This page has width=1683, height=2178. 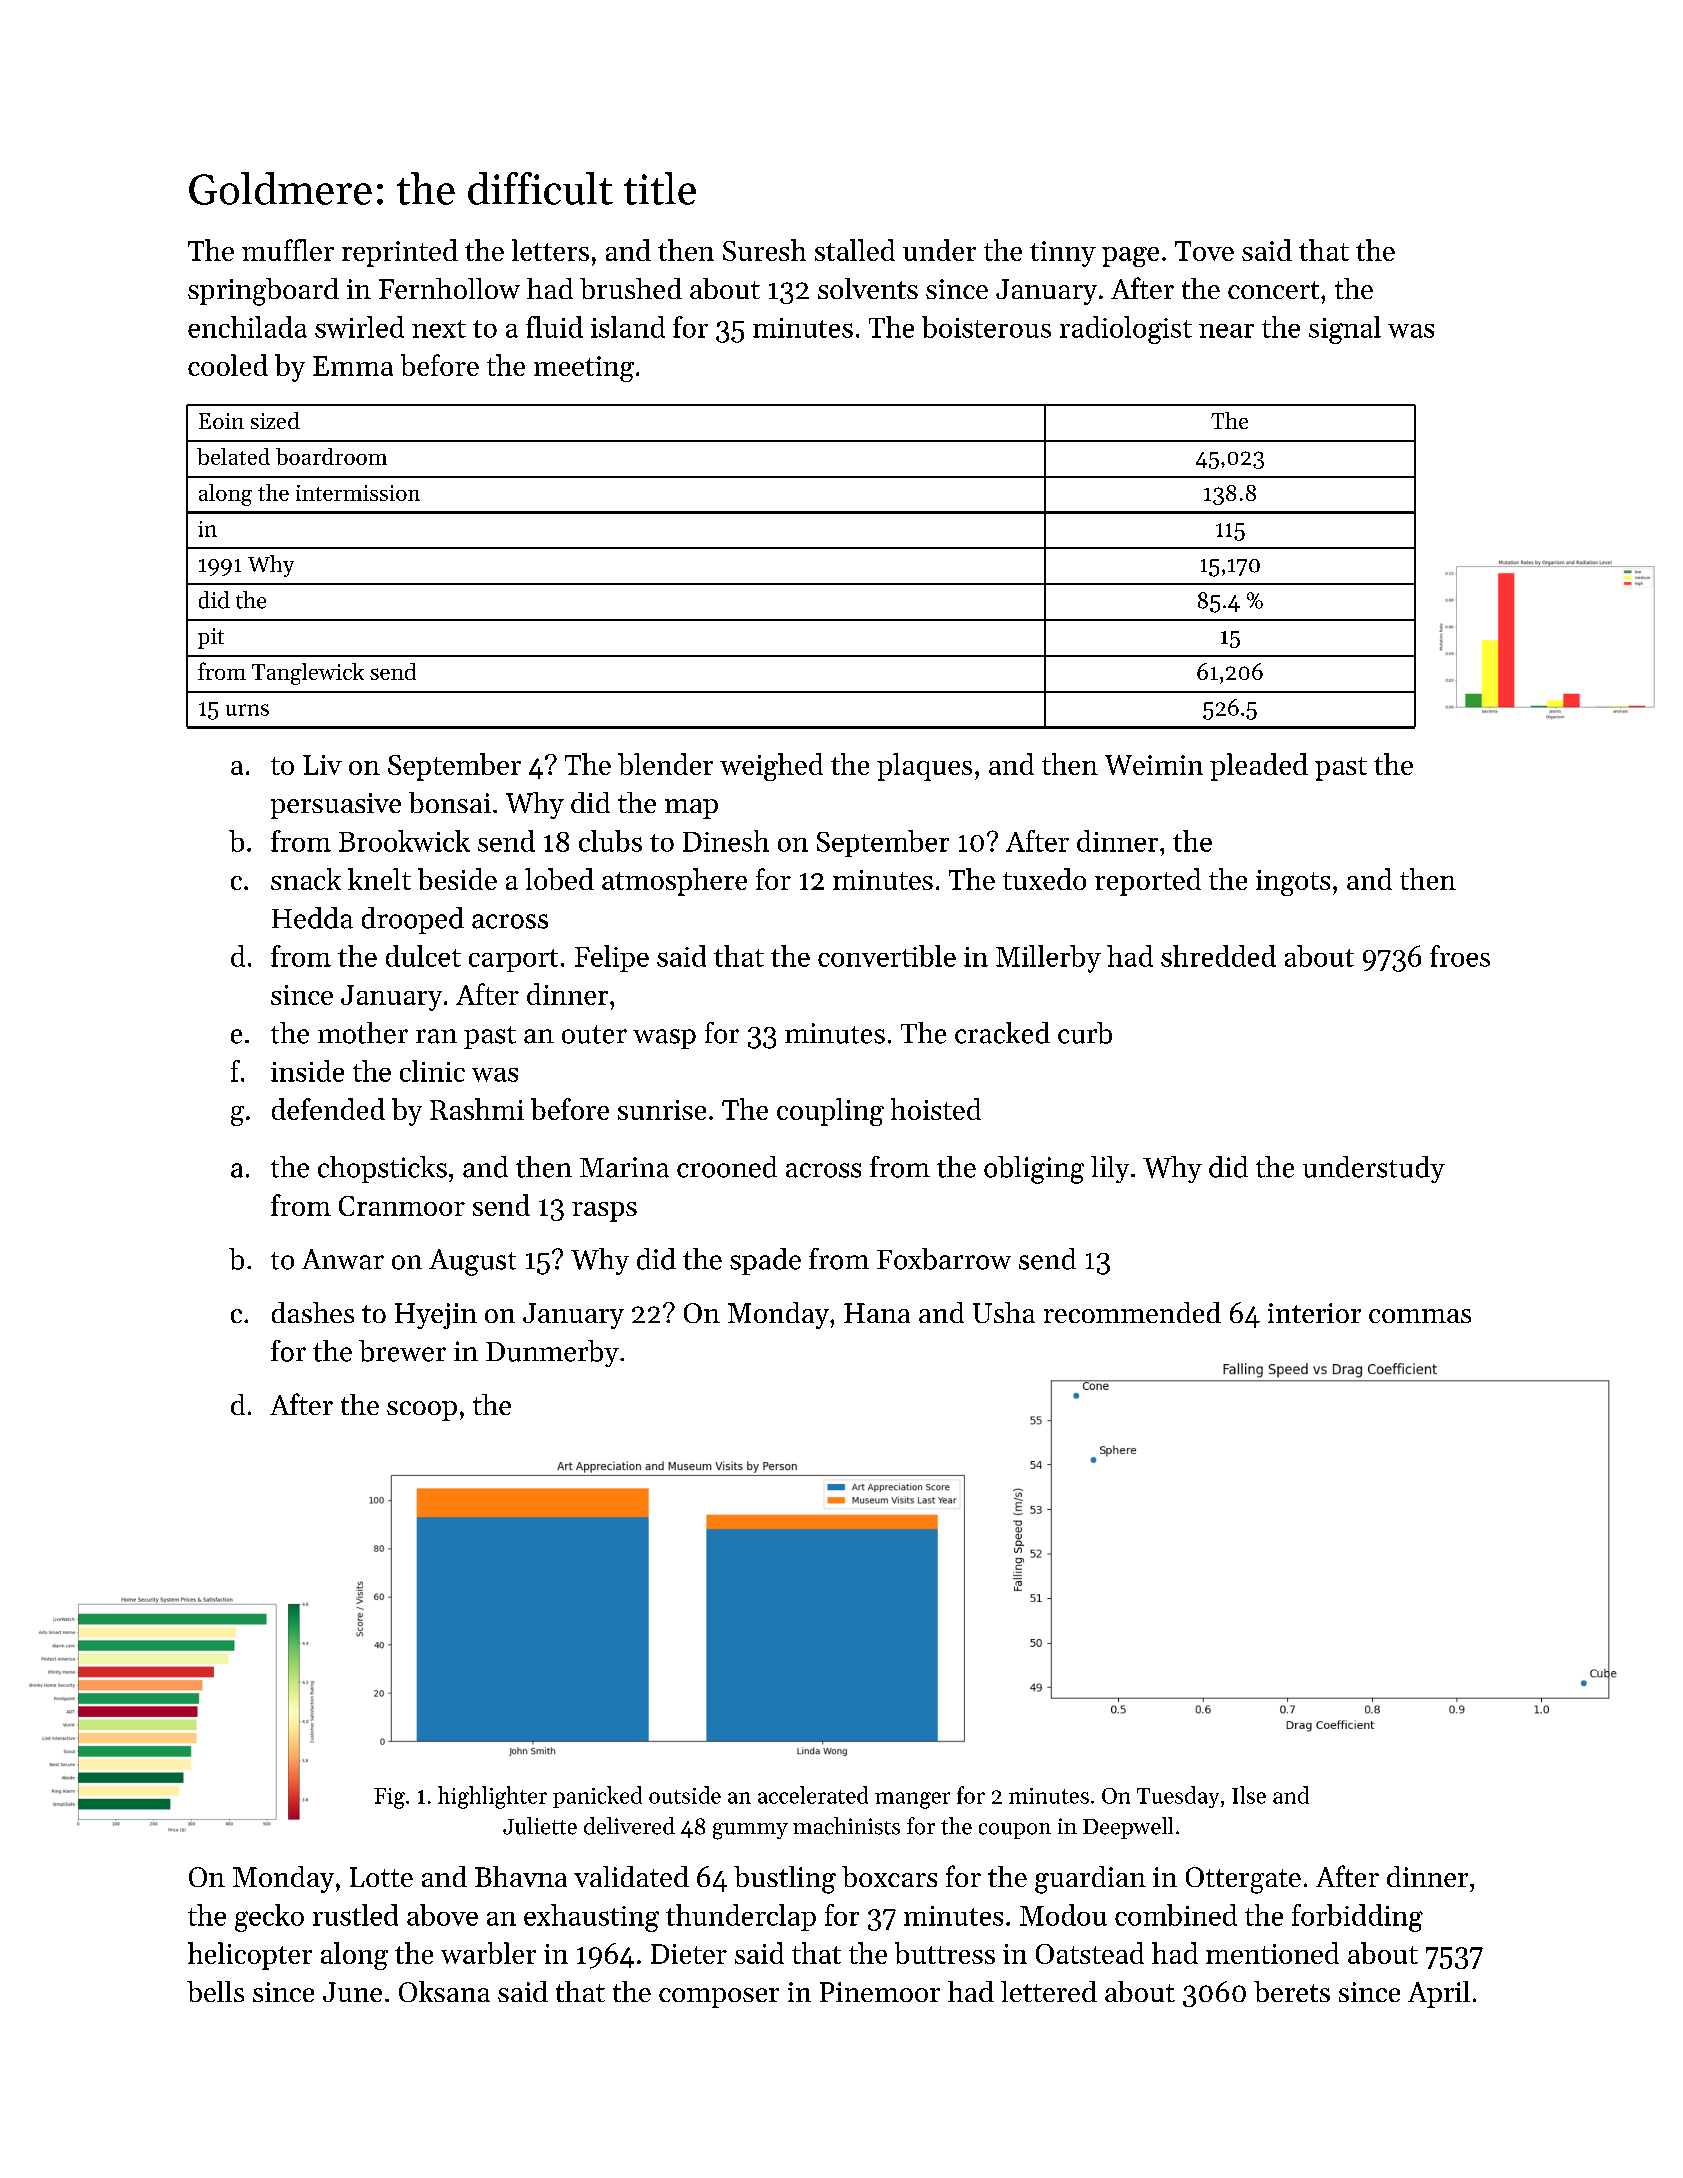 What do you see at coordinates (1420, 1316) in the page?
I see `commas` at bounding box center [1420, 1316].
